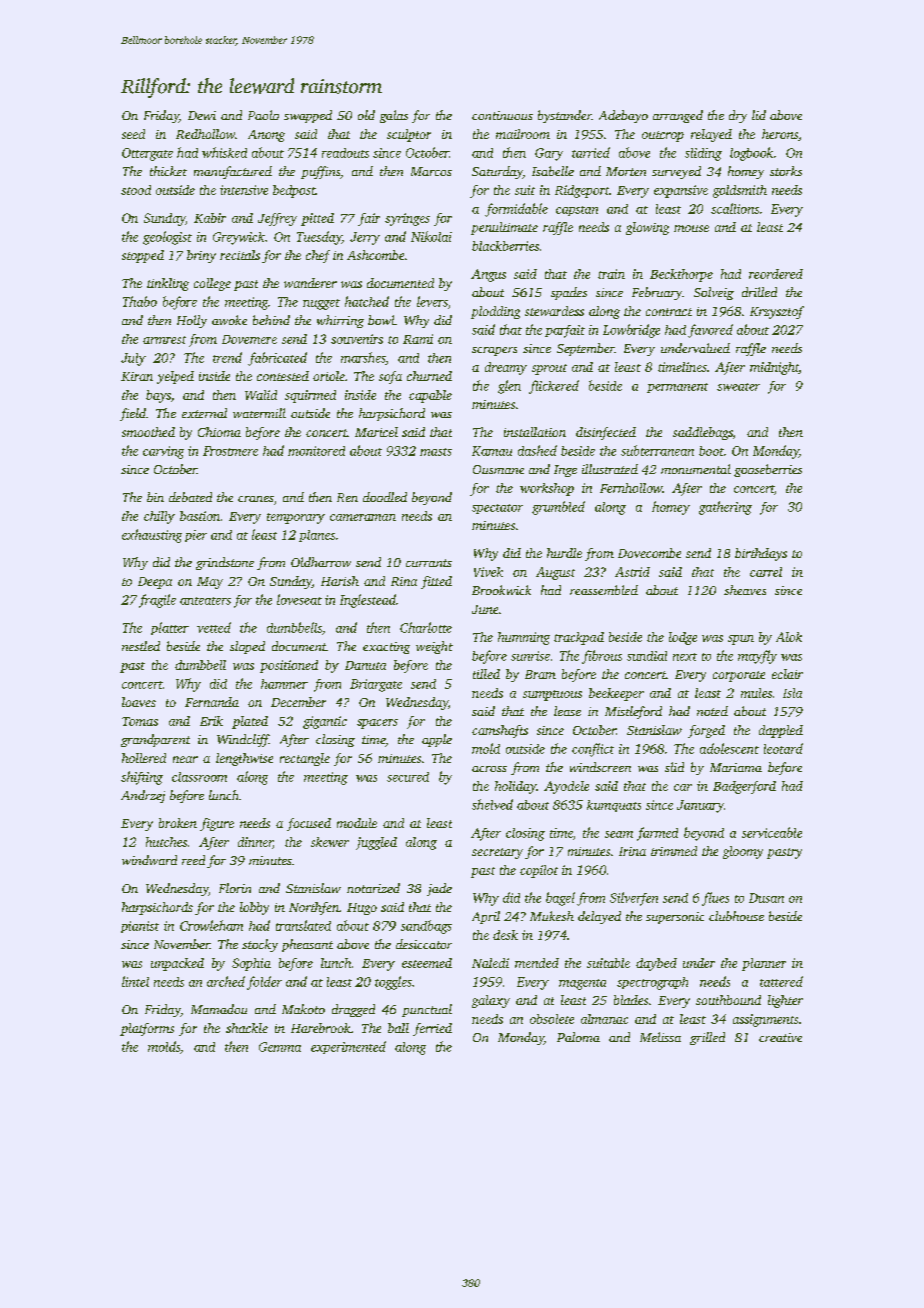 This screenshot has width=924, height=1308. What do you see at coordinates (431, 171) in the screenshot?
I see `Marcos` at bounding box center [431, 171].
